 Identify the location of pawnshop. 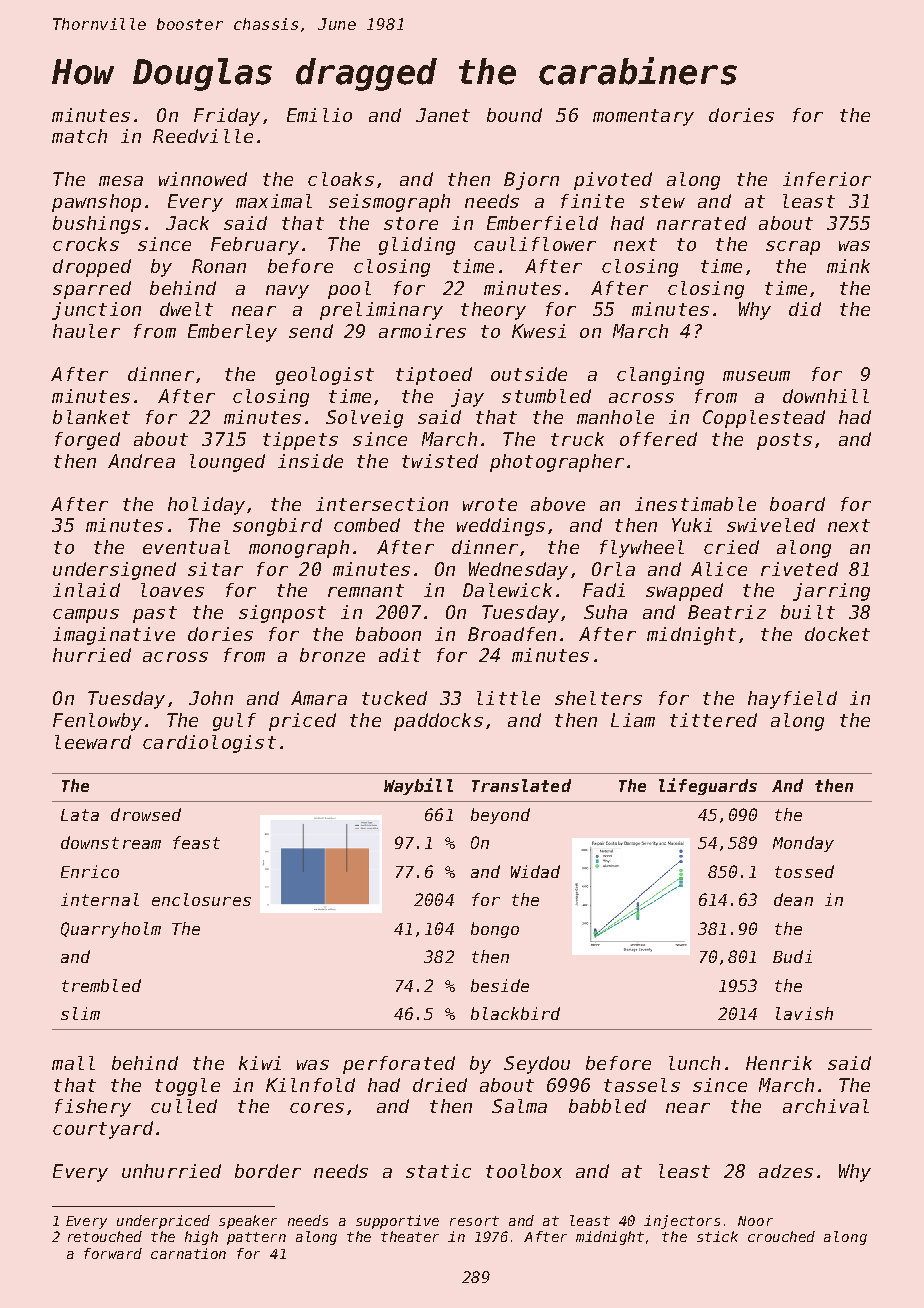
(96, 203).
